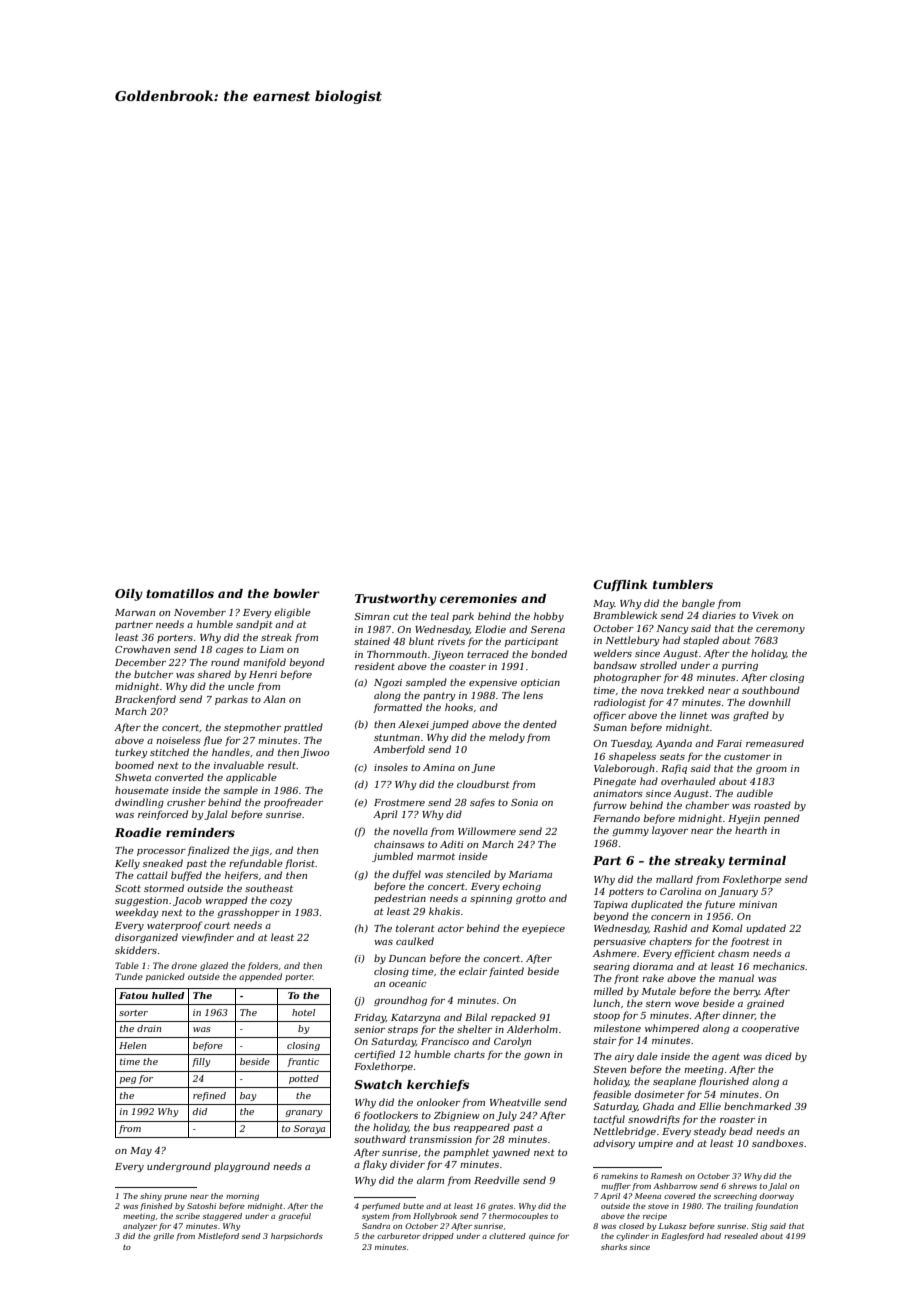 Image resolution: width=924 pixels, height=1308 pixels. What do you see at coordinates (741, 1236) in the document?
I see `resealed` at bounding box center [741, 1236].
